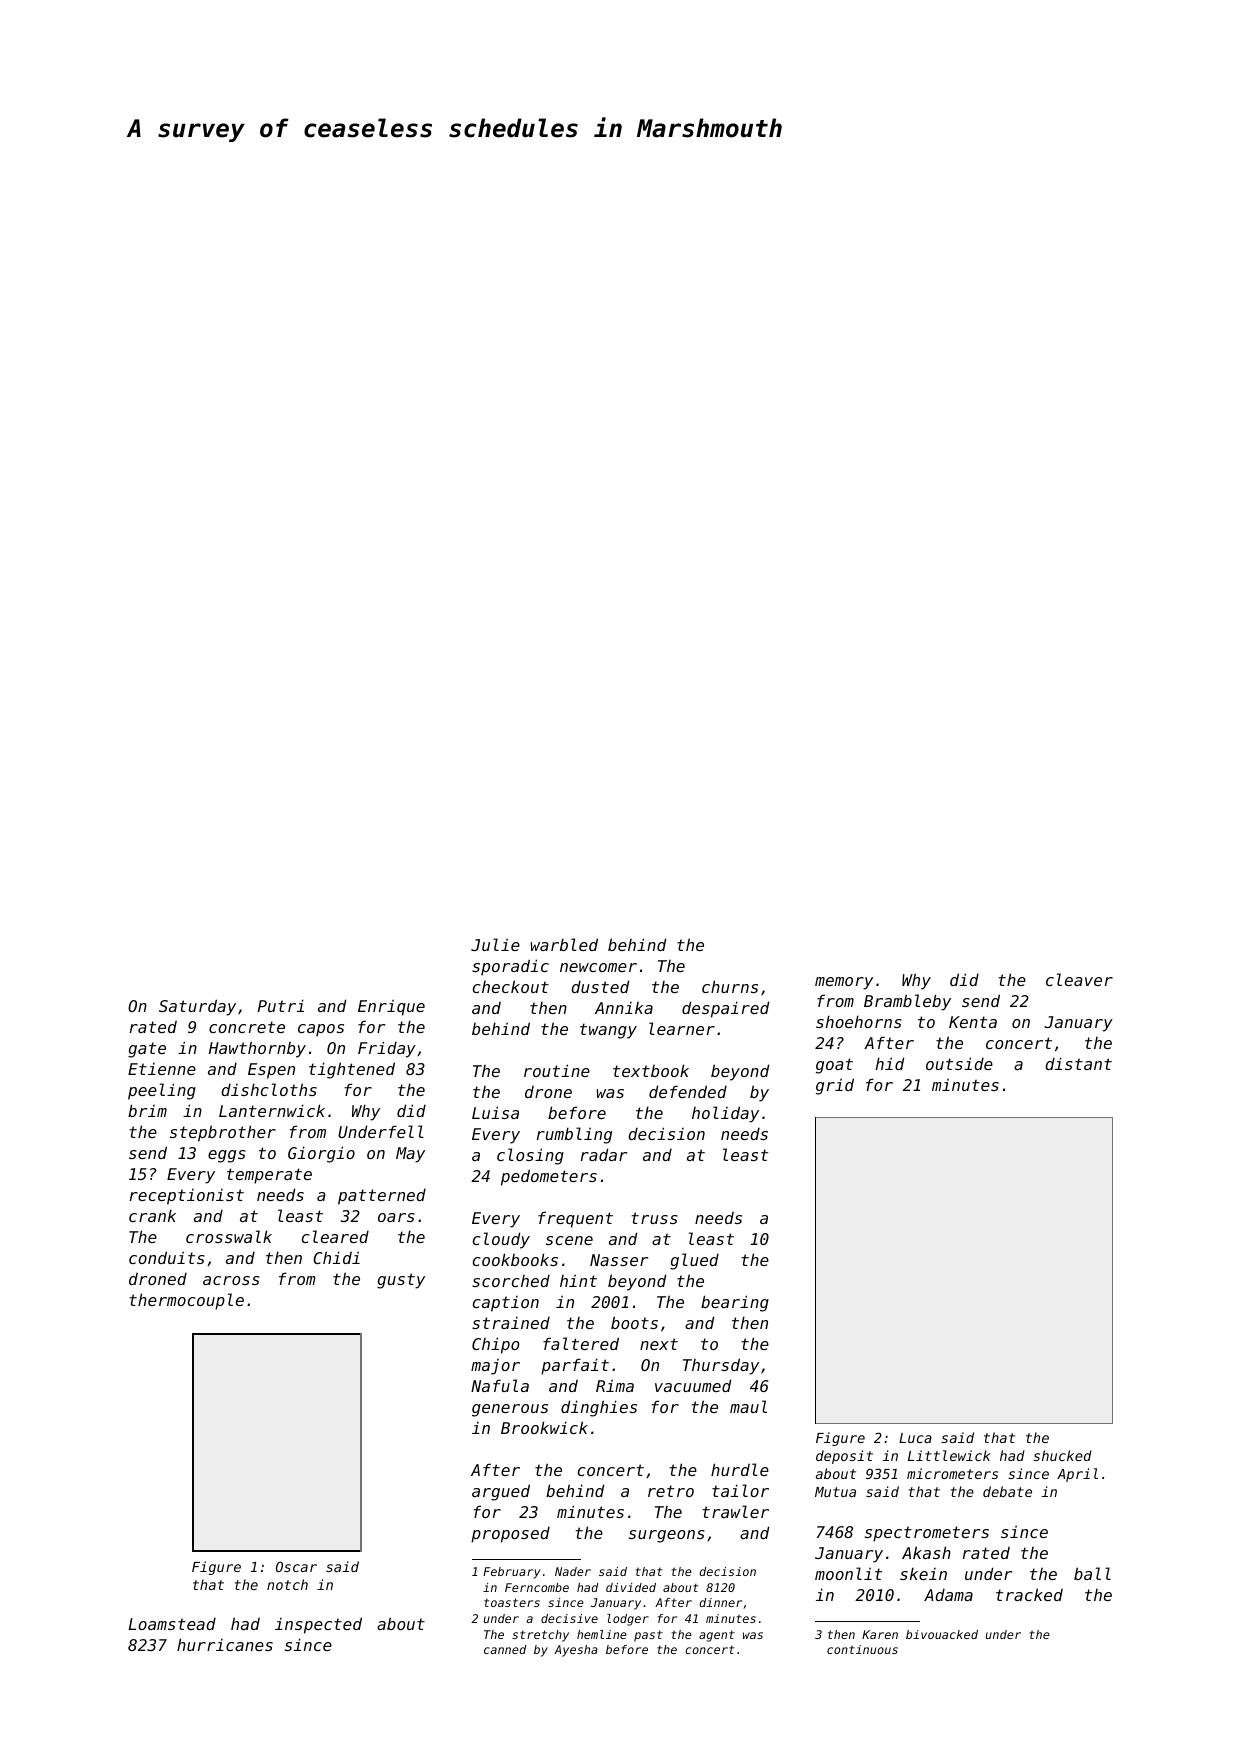 The image size is (1241, 1755). What do you see at coordinates (540, 1636) in the screenshot?
I see `stretchy` at bounding box center [540, 1636].
